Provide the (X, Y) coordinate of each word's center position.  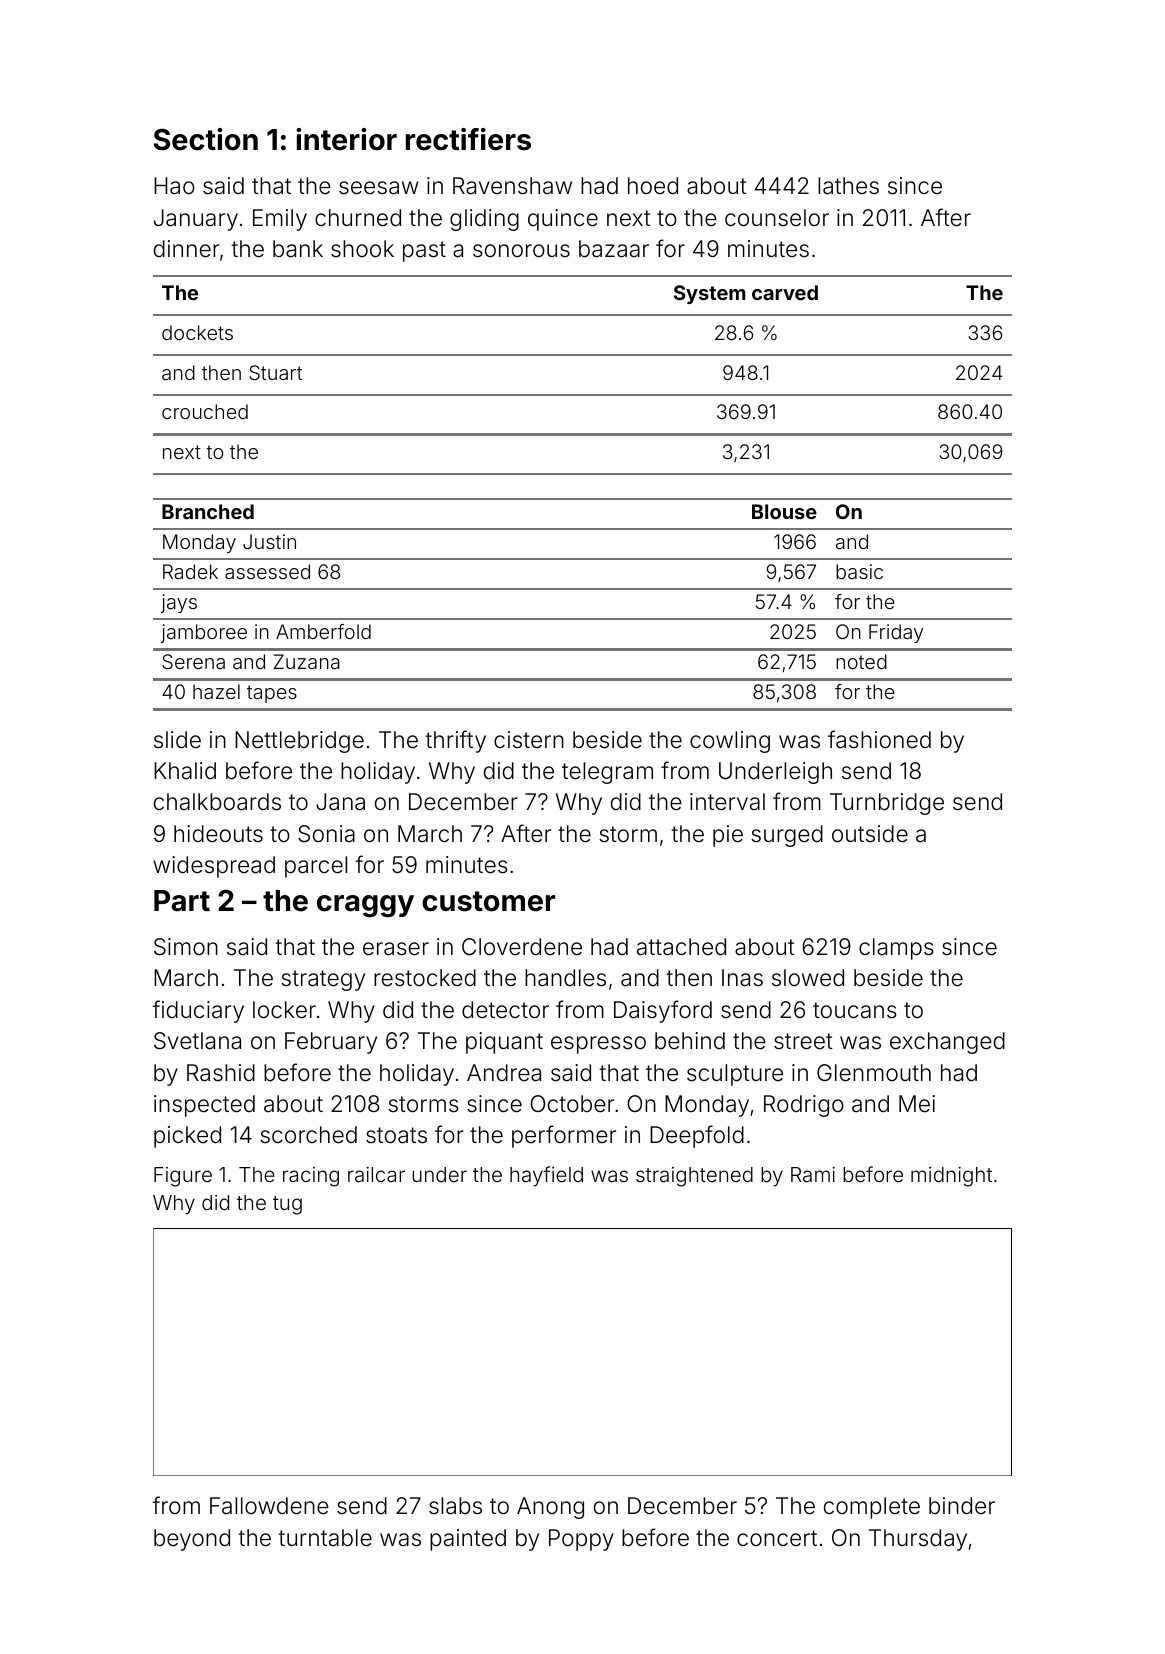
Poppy (581, 1540)
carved (785, 292)
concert (777, 1538)
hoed (653, 186)
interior (346, 139)
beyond (192, 1540)
